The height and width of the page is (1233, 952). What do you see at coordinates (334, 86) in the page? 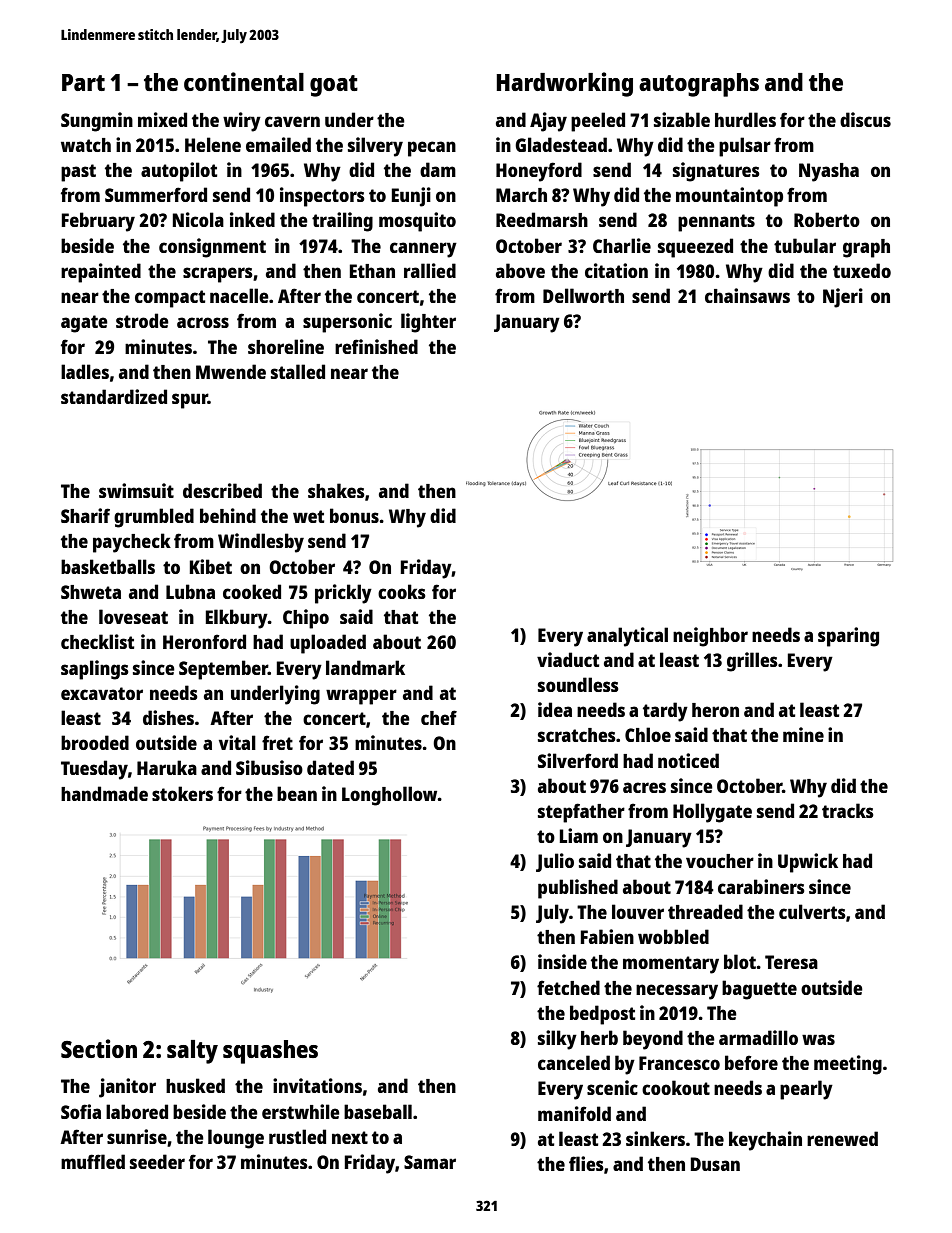
I see `goat` at bounding box center [334, 86].
